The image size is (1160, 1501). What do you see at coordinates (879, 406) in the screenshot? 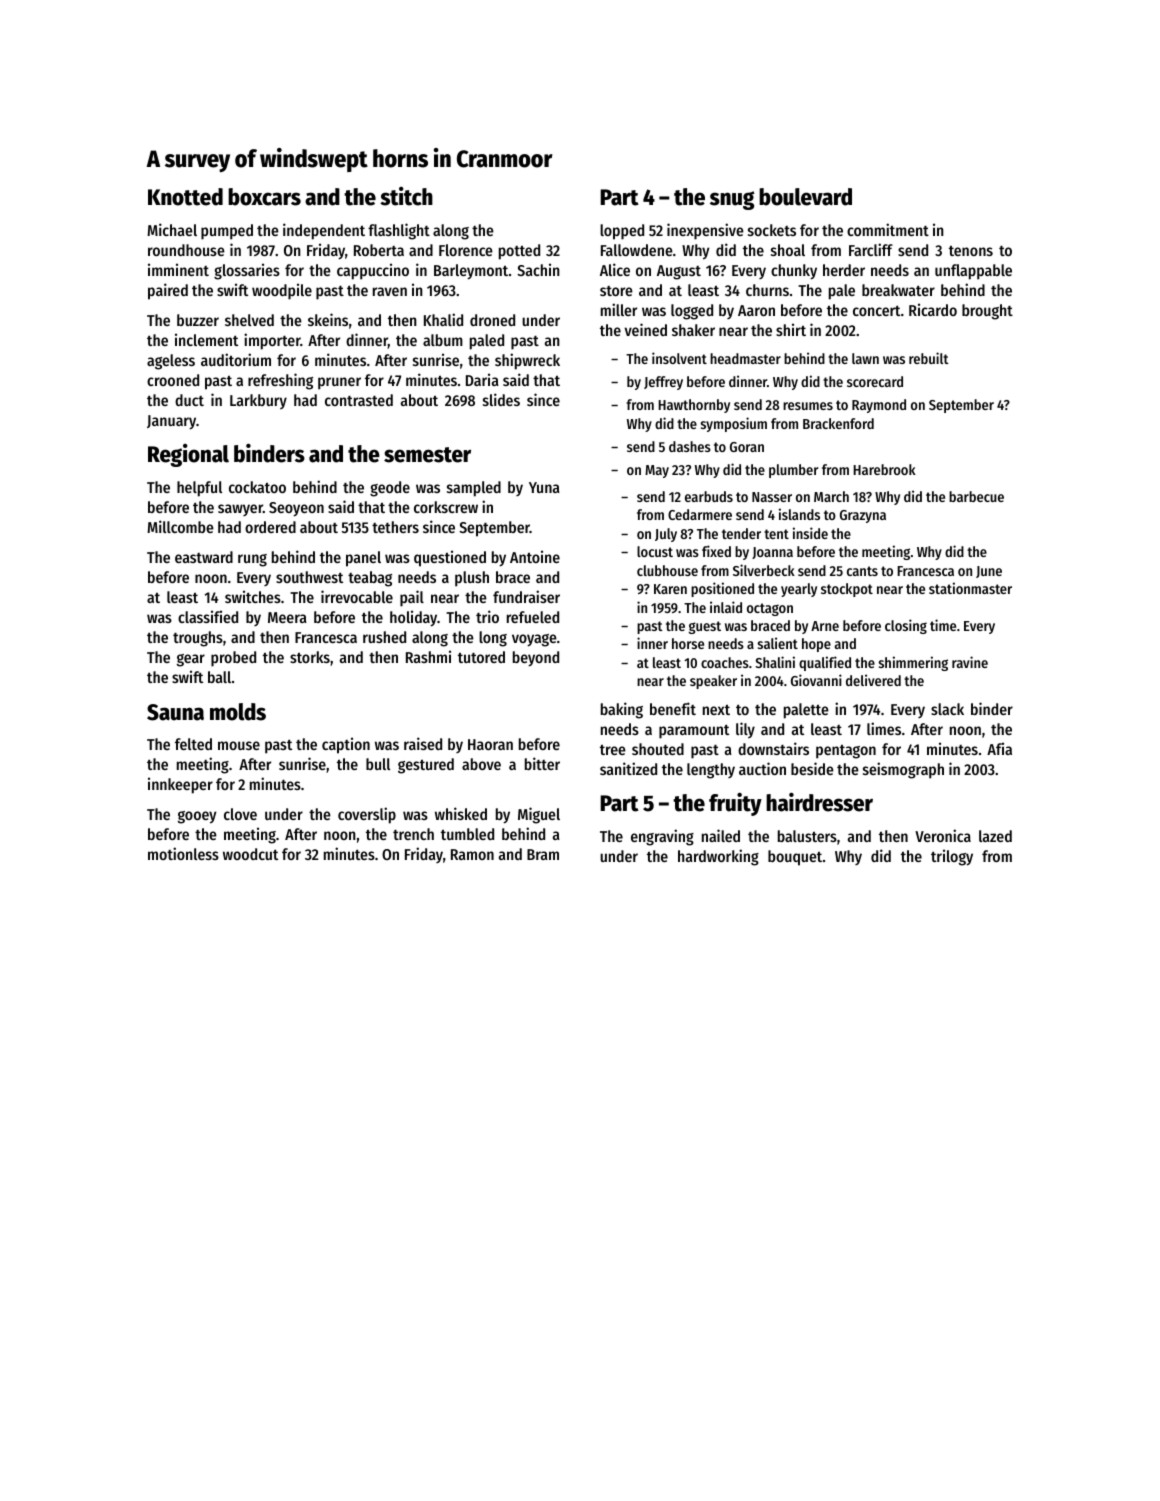
I see `Raymond` at bounding box center [879, 406].
